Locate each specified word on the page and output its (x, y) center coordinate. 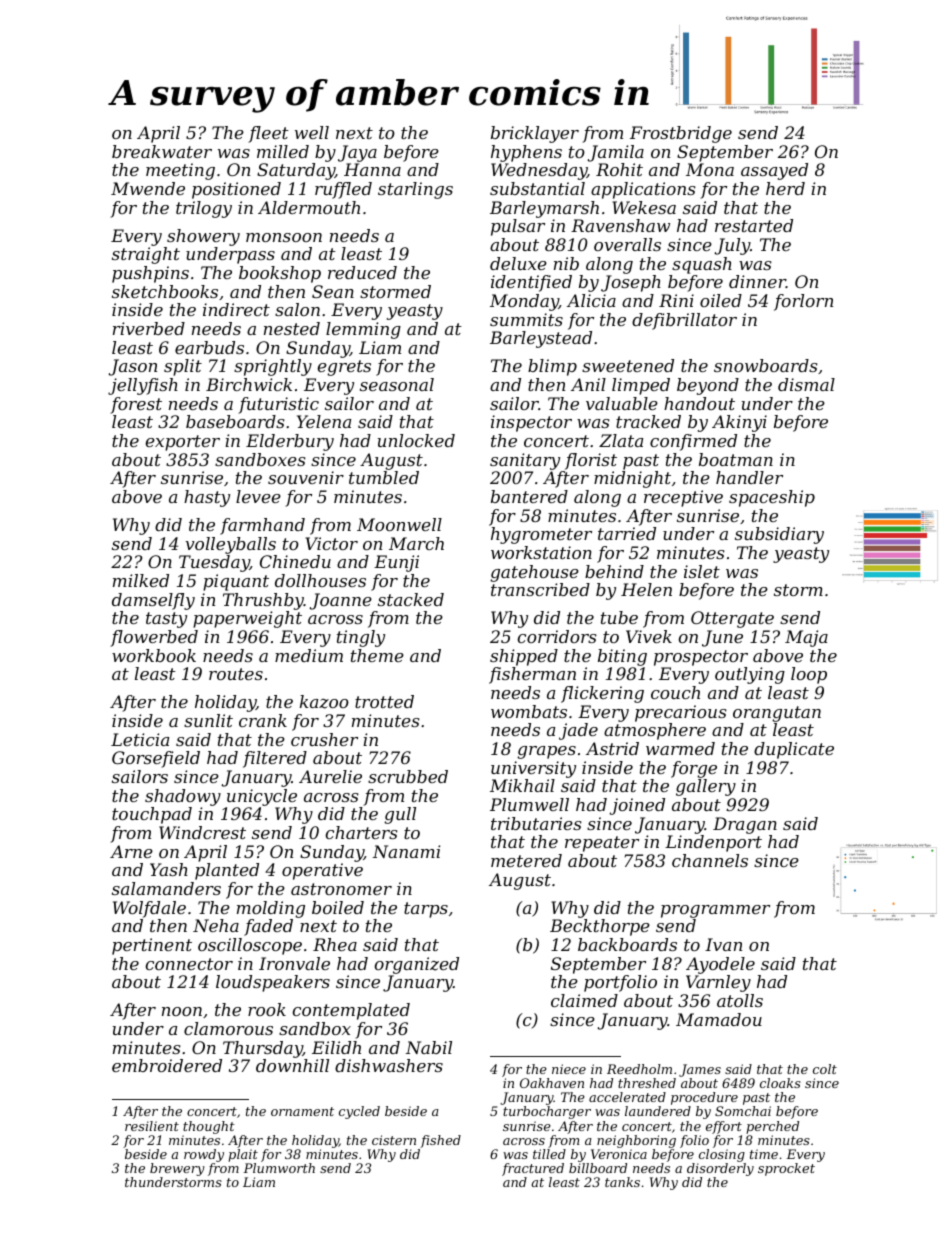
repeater (602, 844)
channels (710, 860)
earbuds (209, 347)
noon (182, 1011)
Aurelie (330, 776)
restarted (754, 225)
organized (417, 965)
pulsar (518, 227)
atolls (740, 1000)
